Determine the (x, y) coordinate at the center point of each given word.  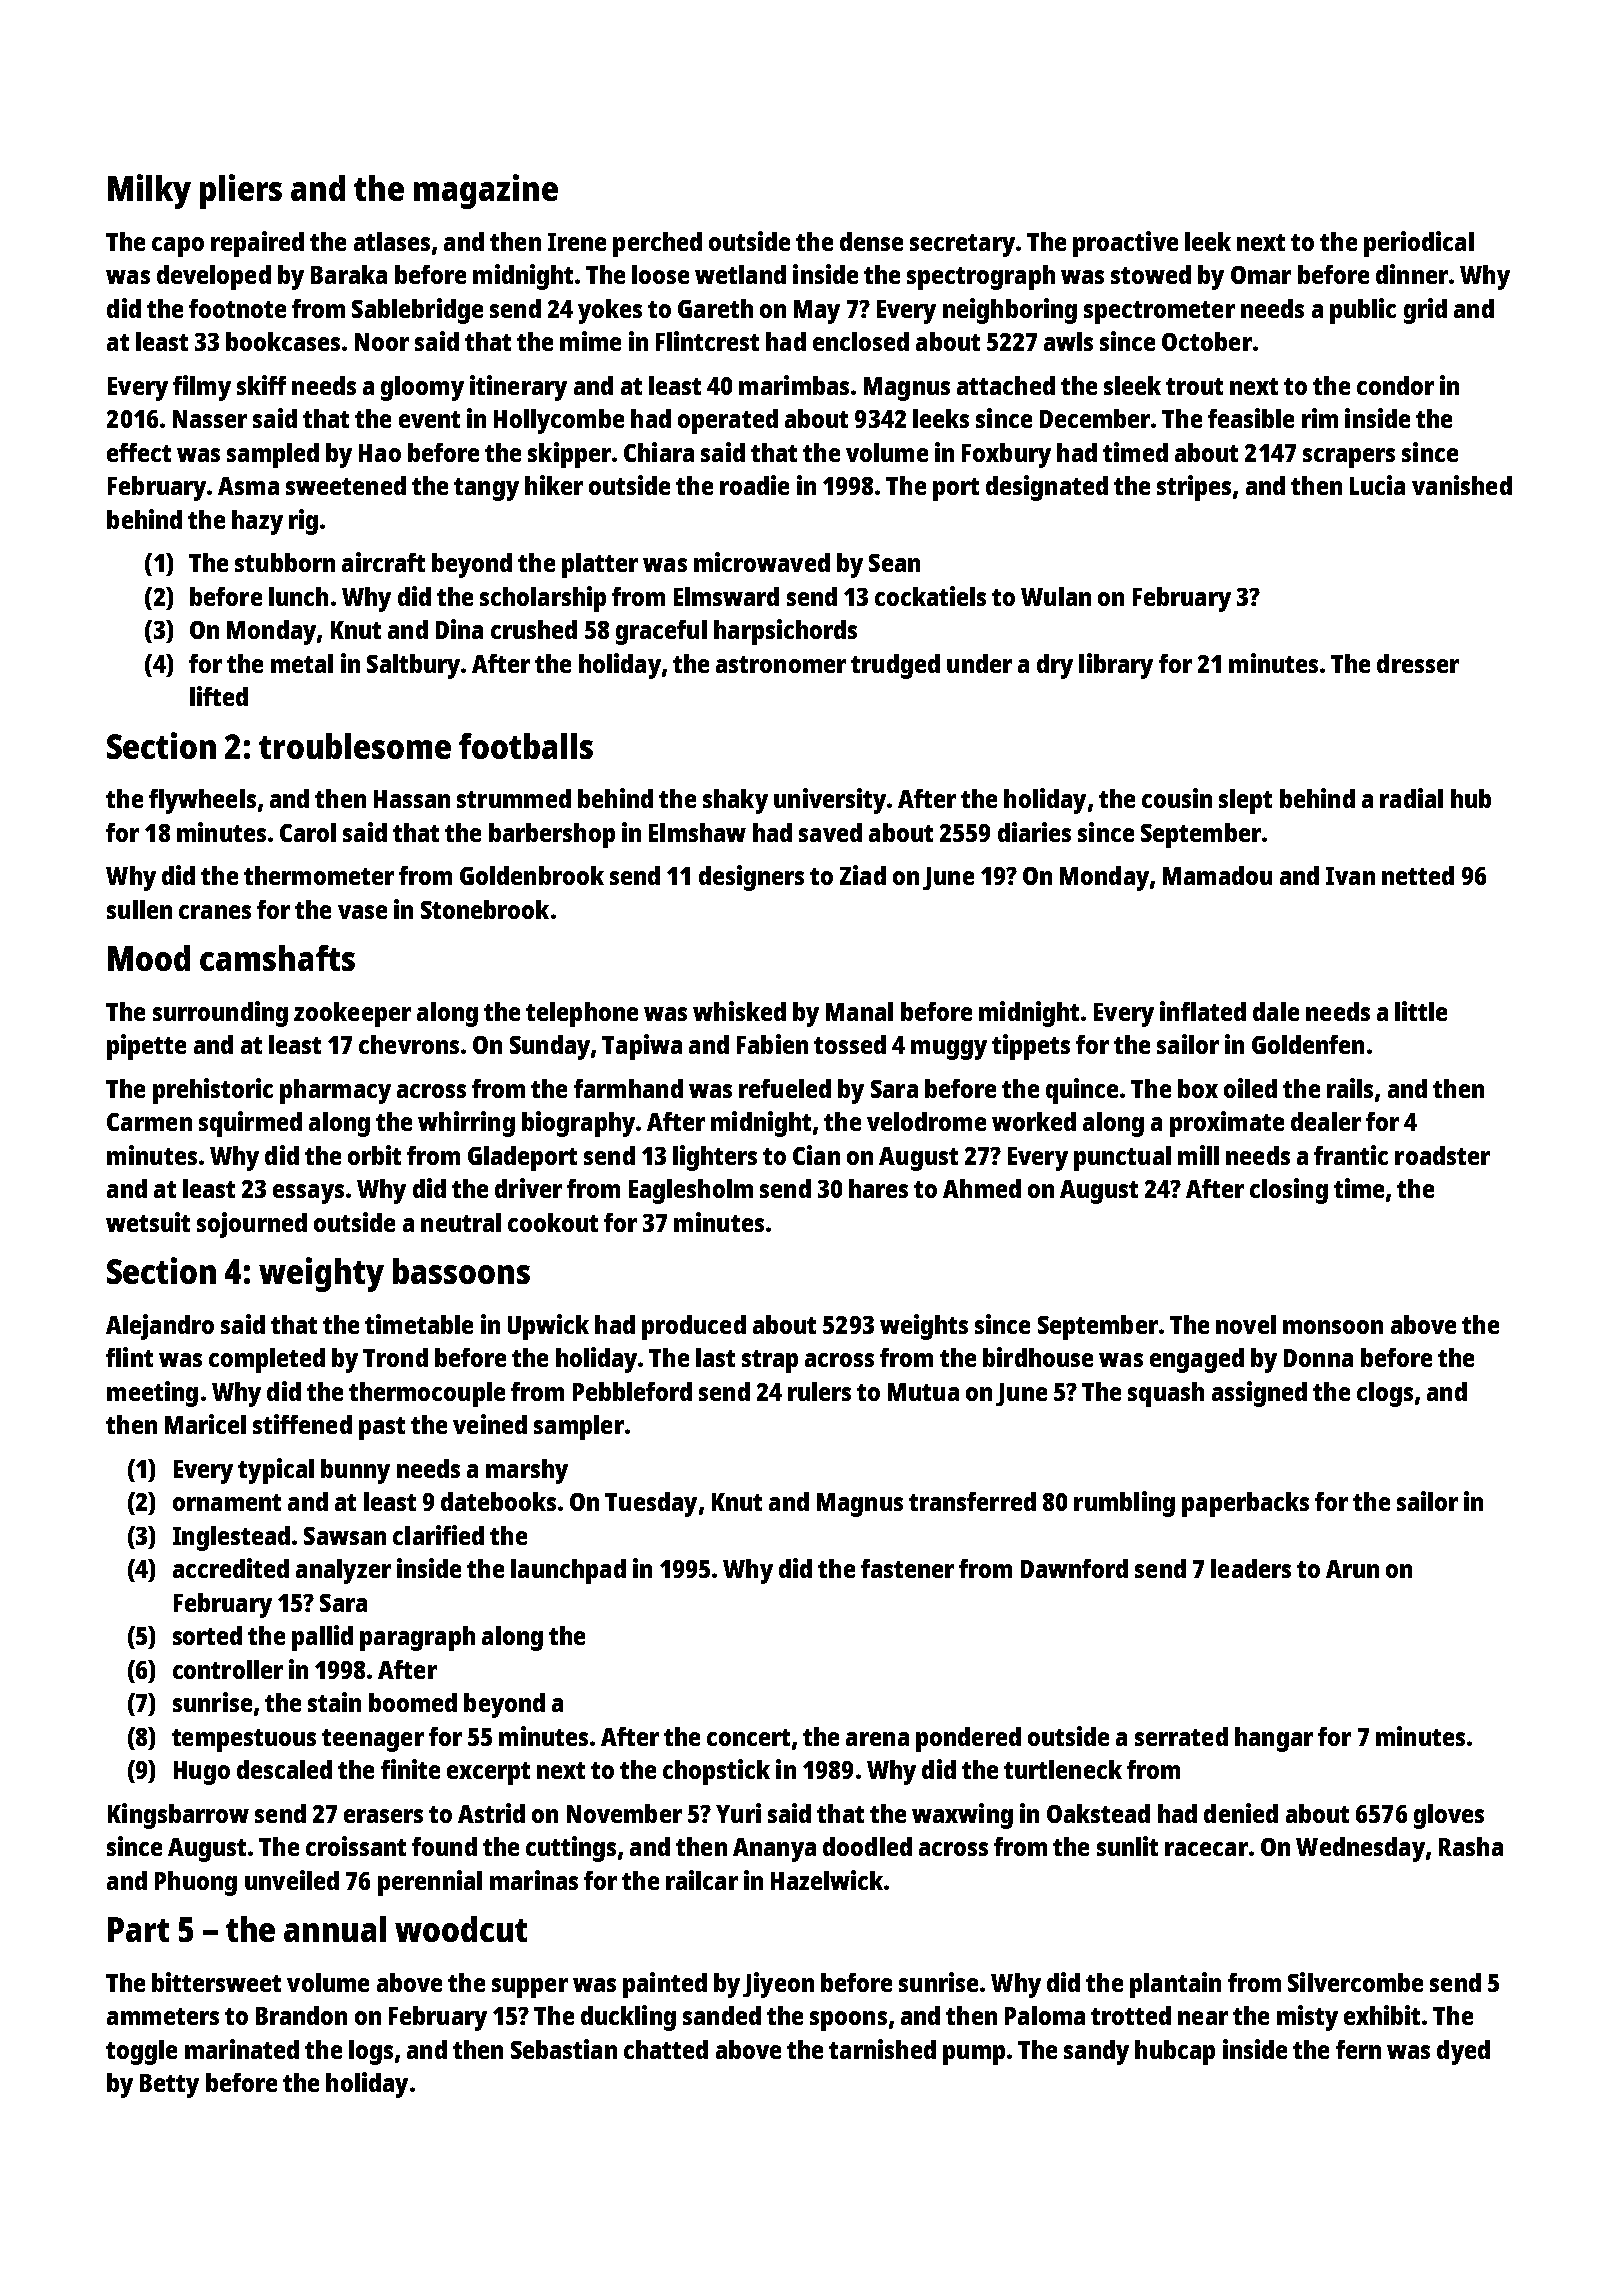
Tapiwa (642, 1047)
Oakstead (1098, 1813)
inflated (1203, 1011)
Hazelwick (827, 1880)
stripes (1194, 488)
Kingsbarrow (178, 1816)
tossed (850, 1044)
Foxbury (1006, 455)
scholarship (543, 599)
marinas (534, 1880)
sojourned (252, 1225)
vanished (1462, 485)
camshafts (277, 958)
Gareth (715, 308)
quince (1082, 1091)
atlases (392, 241)
